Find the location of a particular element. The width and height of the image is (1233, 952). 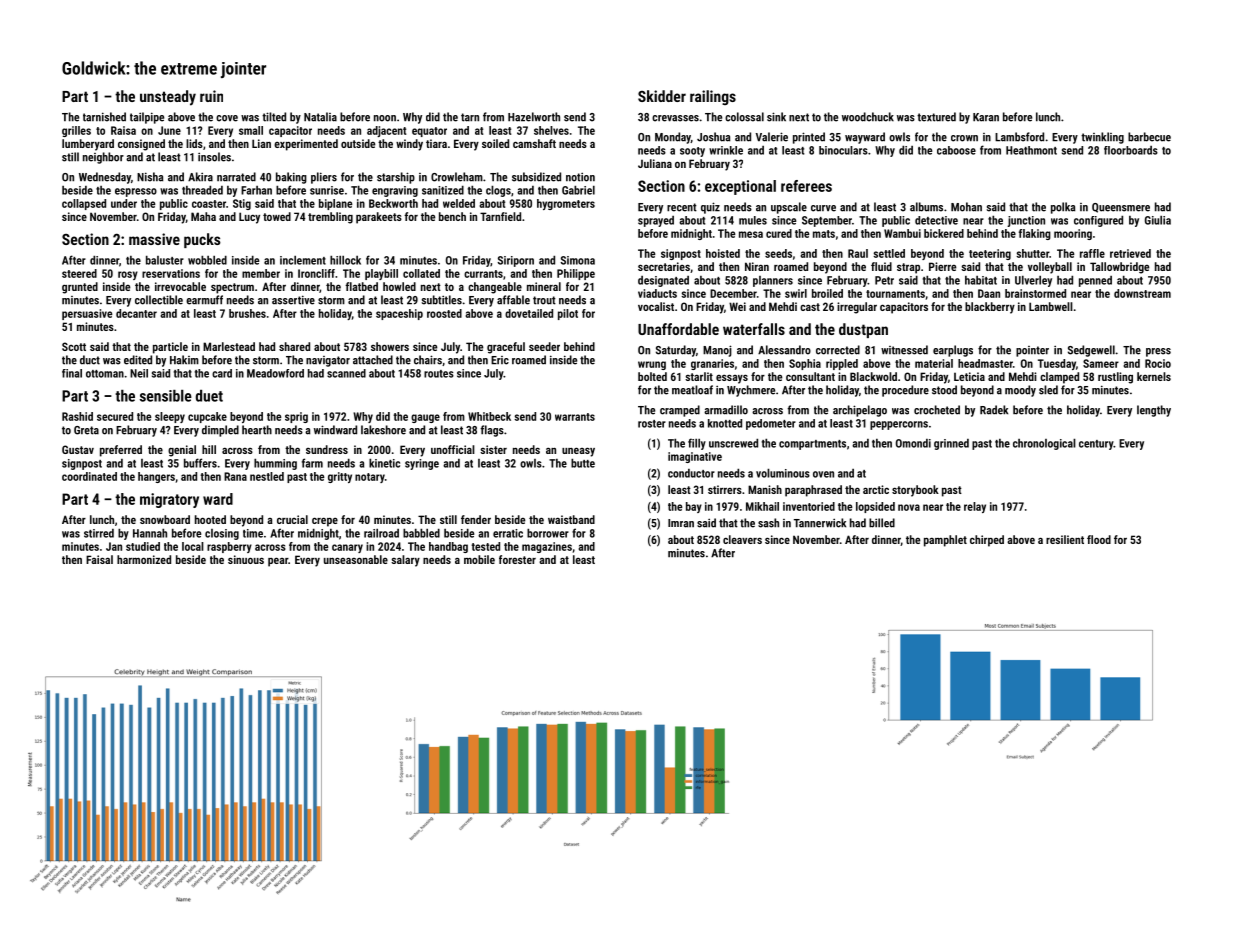

Hazelworth is located at coordinates (534, 117).
